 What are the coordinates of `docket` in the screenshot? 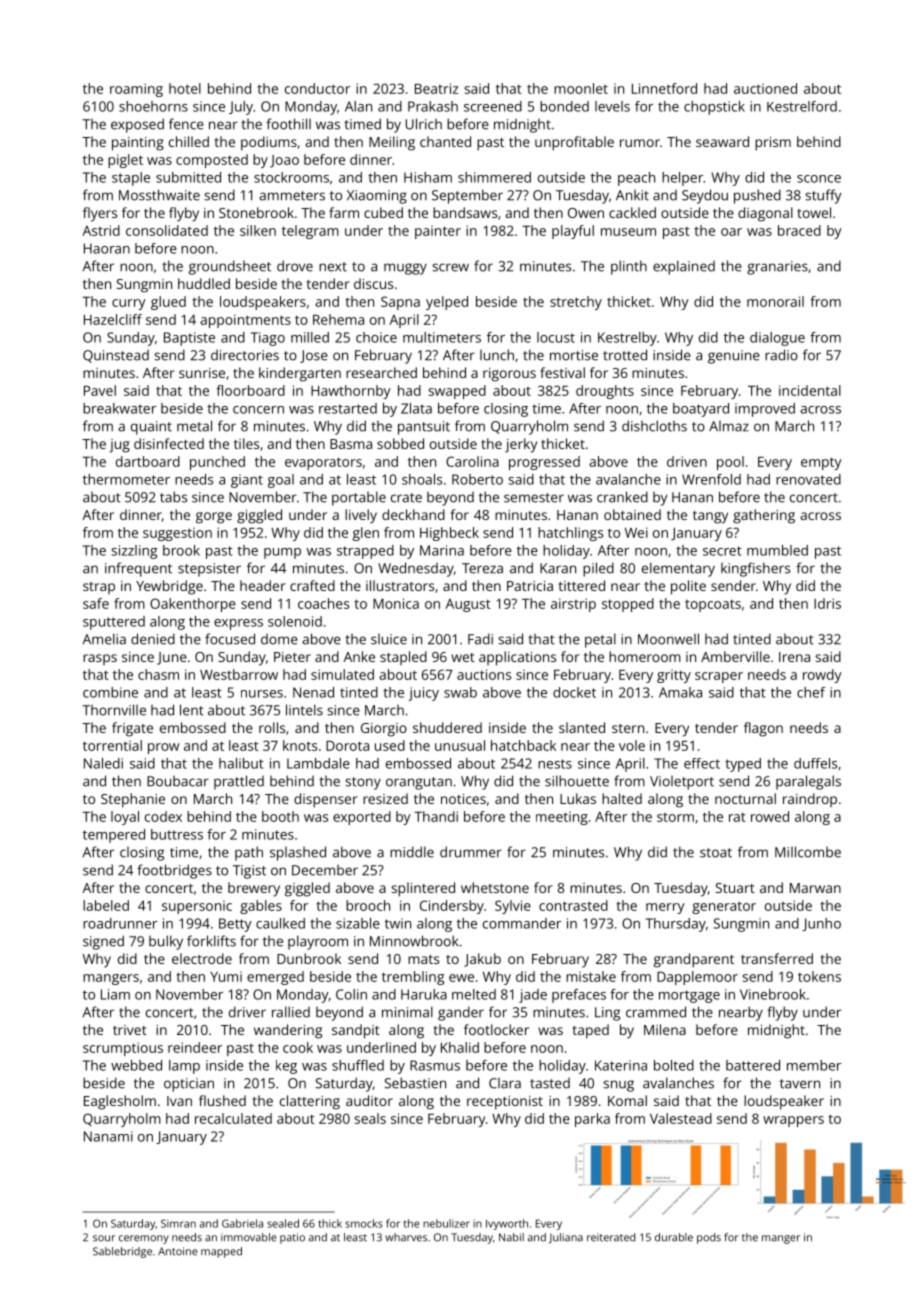 It's located at (574, 692).
